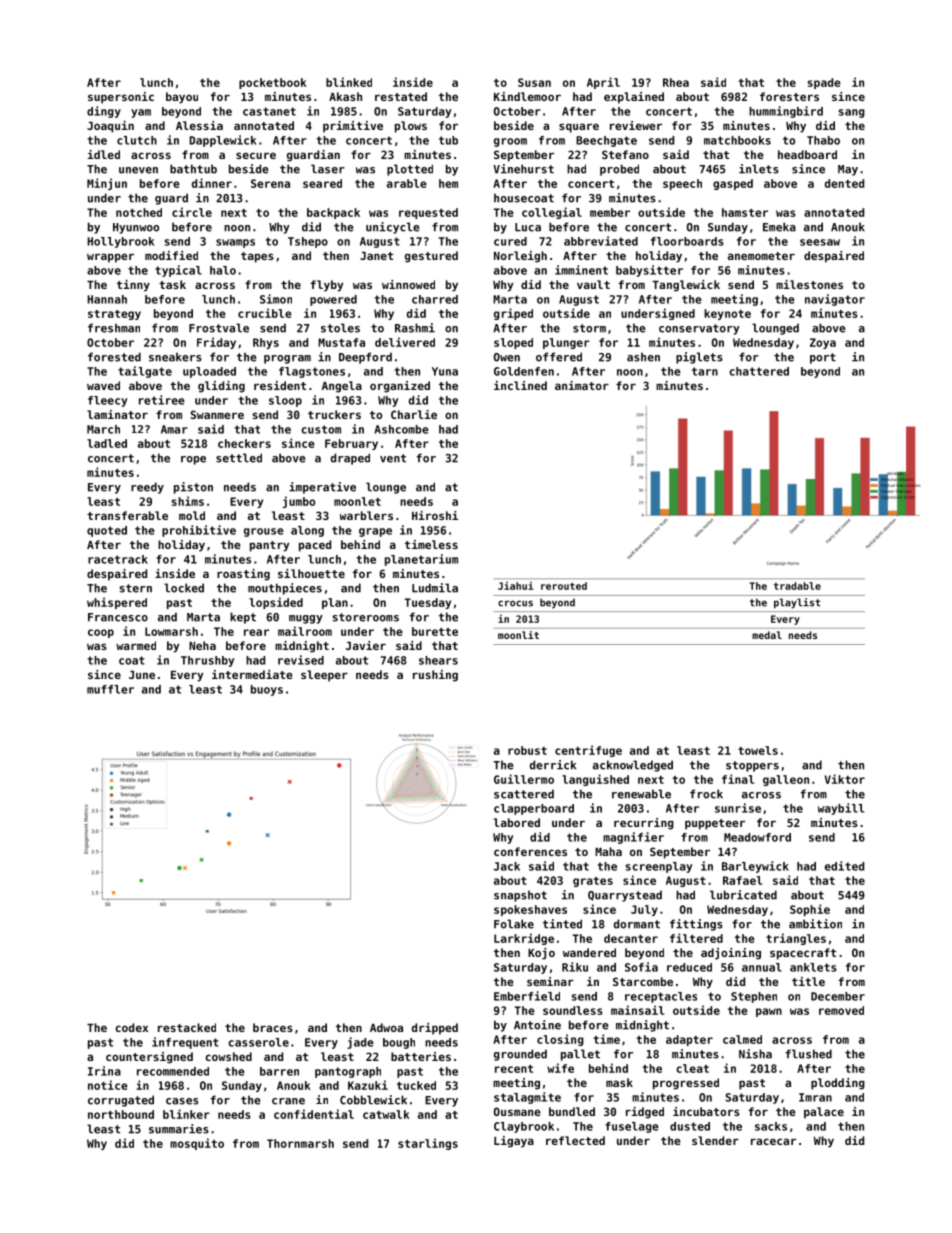 The width and height of the screenshot is (952, 1233). What do you see at coordinates (349, 82) in the screenshot?
I see `blinked` at bounding box center [349, 82].
